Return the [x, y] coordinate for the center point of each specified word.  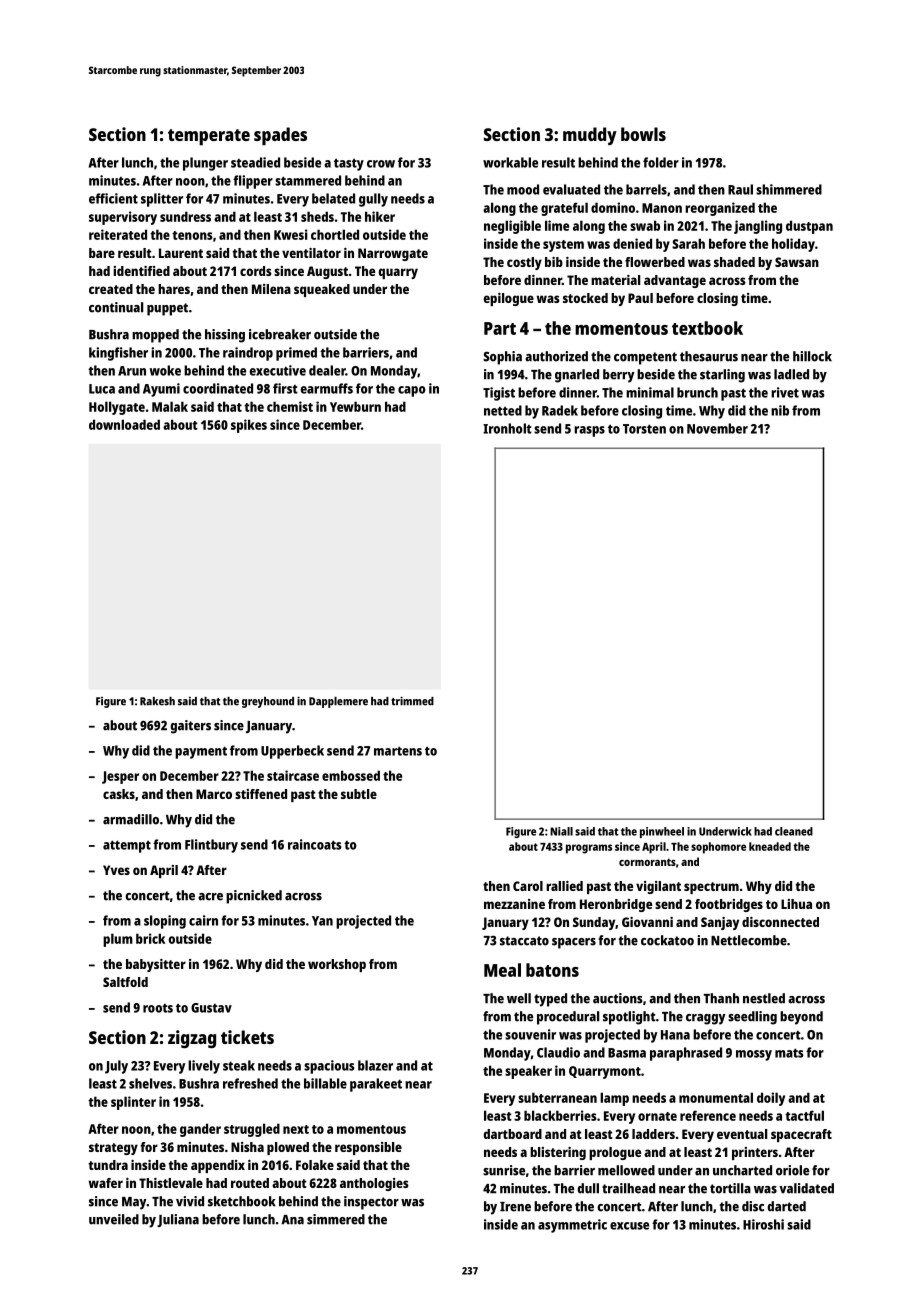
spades [280, 136]
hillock [812, 356]
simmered [336, 1219]
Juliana [178, 1220]
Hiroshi [763, 1224]
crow [381, 164]
